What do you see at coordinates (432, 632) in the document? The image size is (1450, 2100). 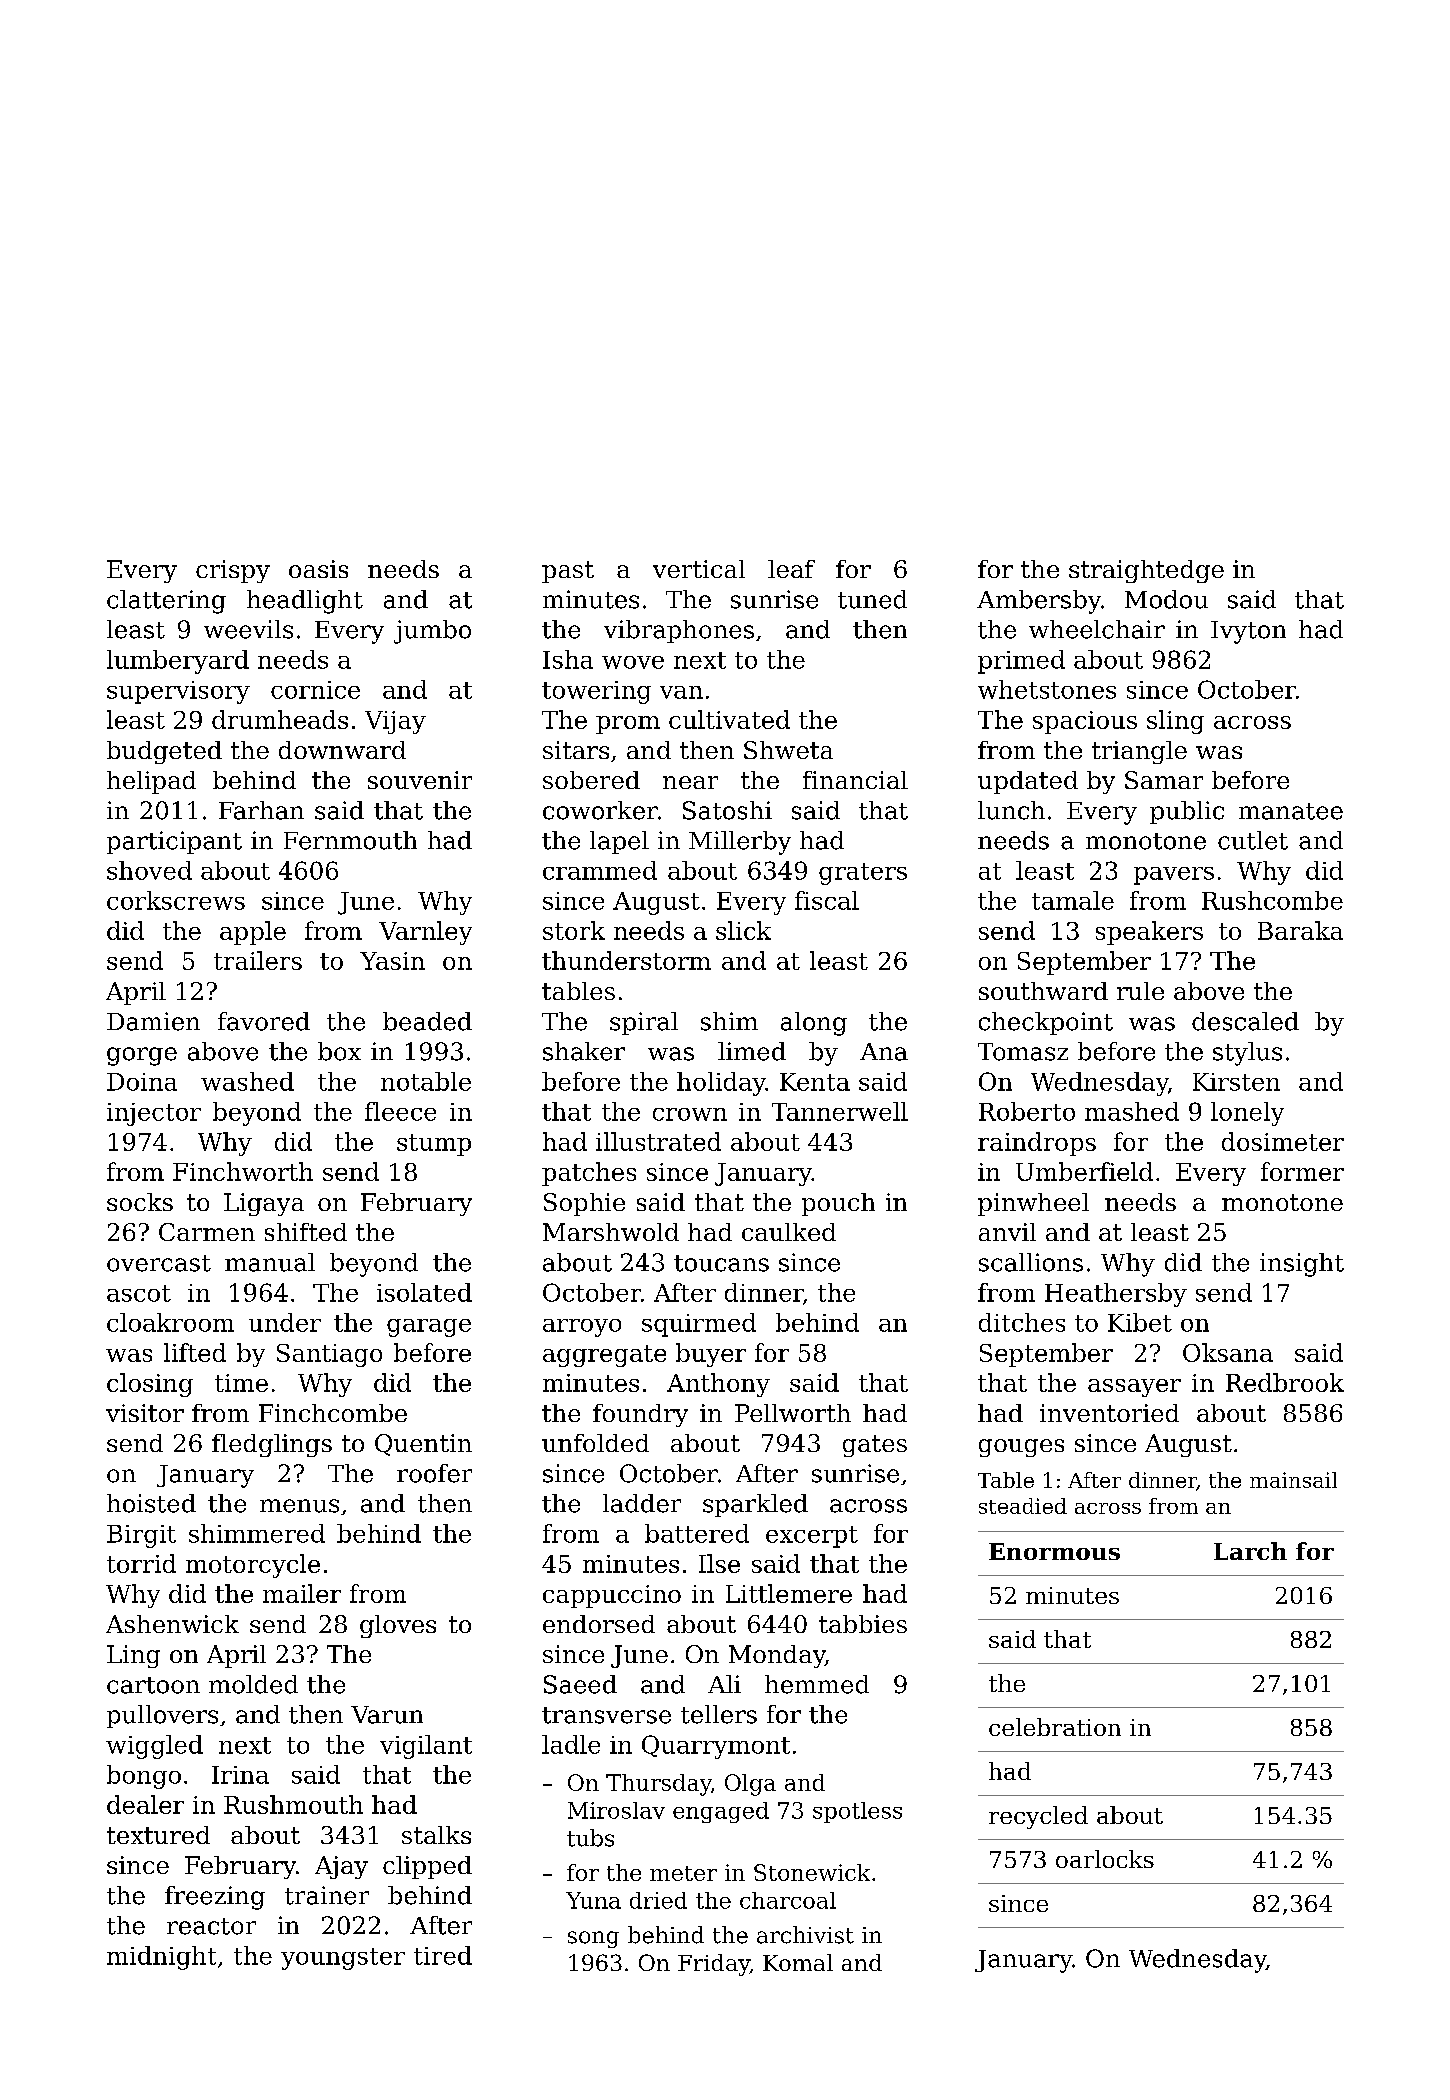 I see `jumbo` at bounding box center [432, 632].
